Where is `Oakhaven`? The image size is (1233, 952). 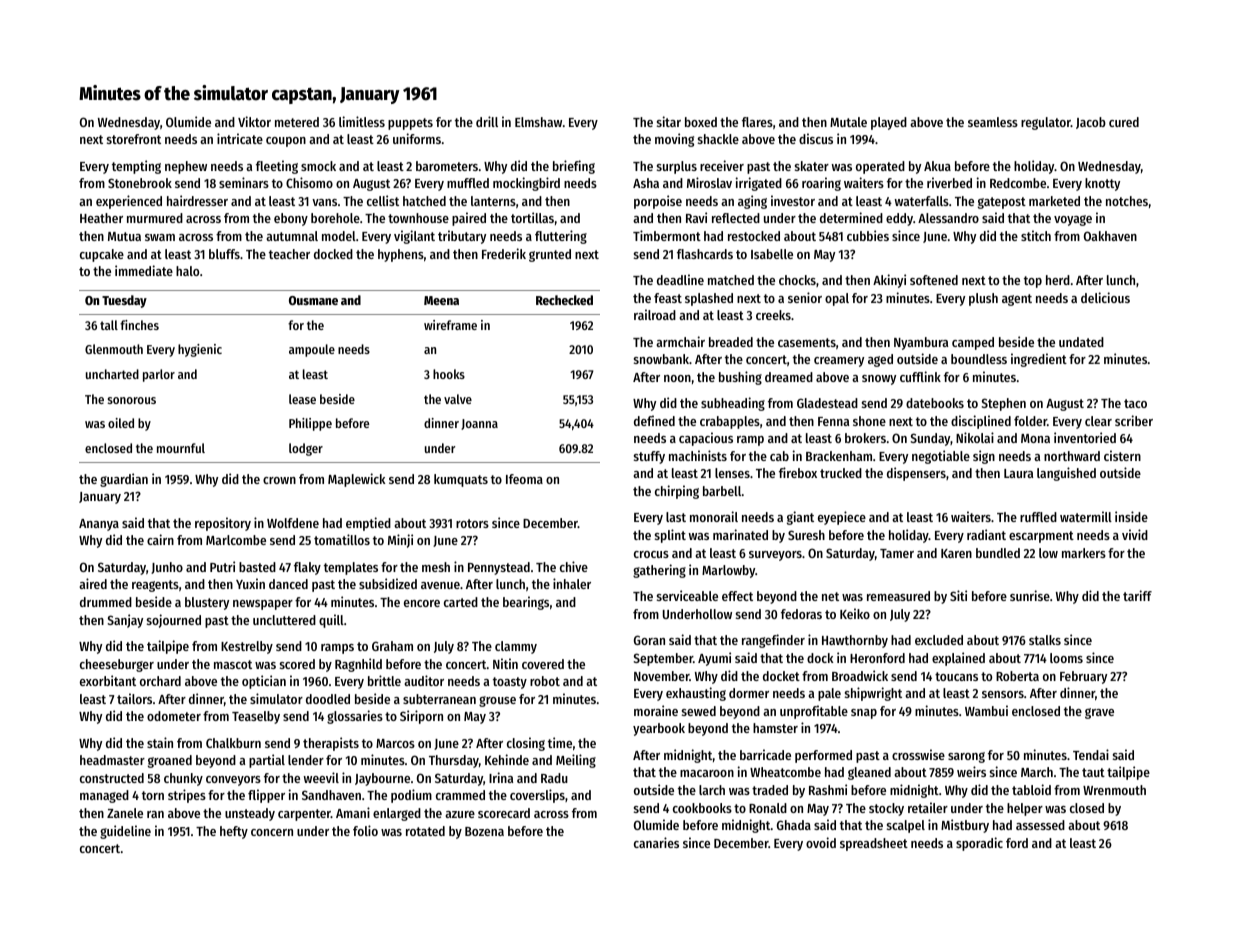 Oakhaven is located at coordinates (1110, 236).
